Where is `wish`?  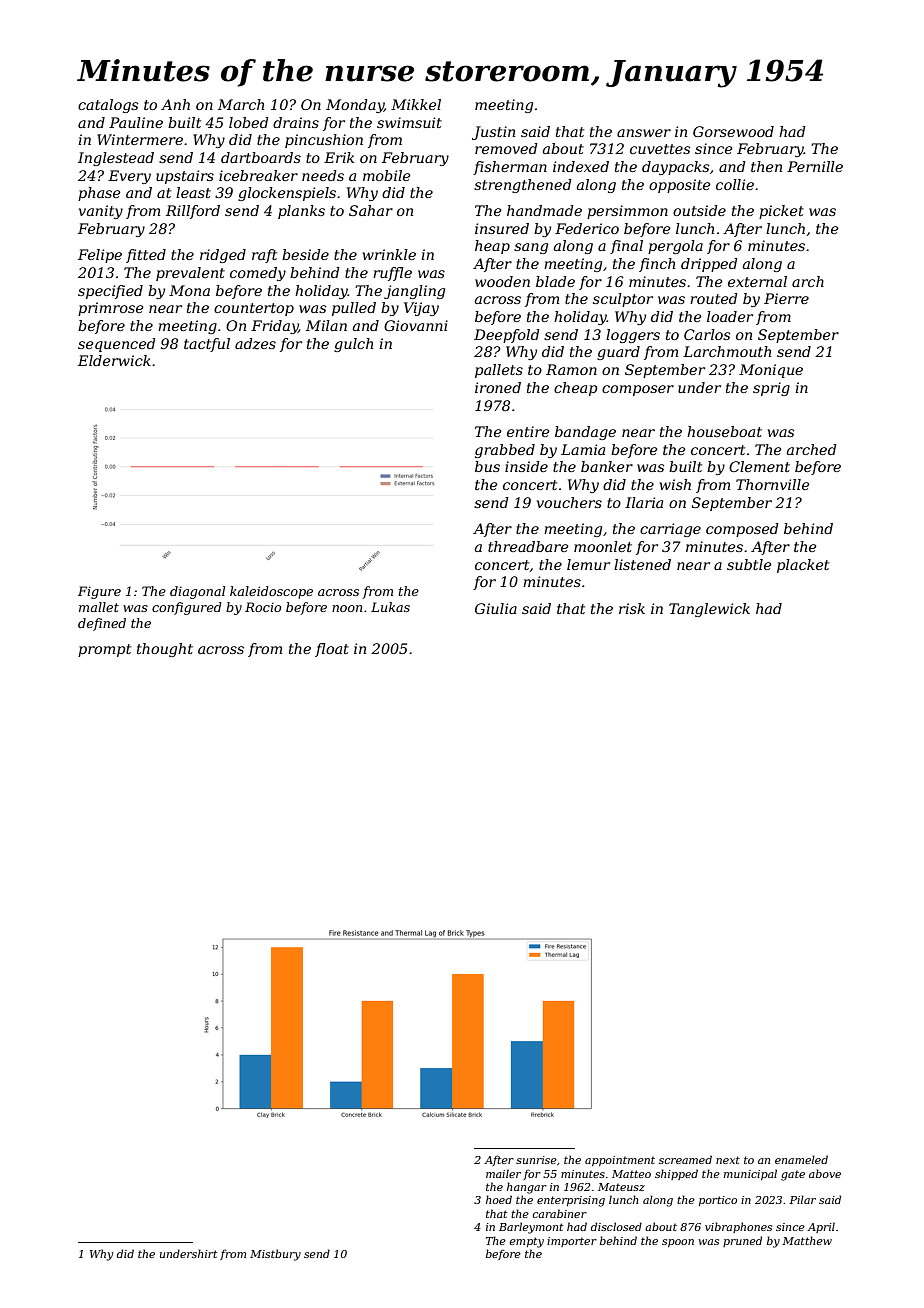
wish is located at coordinates (675, 484).
